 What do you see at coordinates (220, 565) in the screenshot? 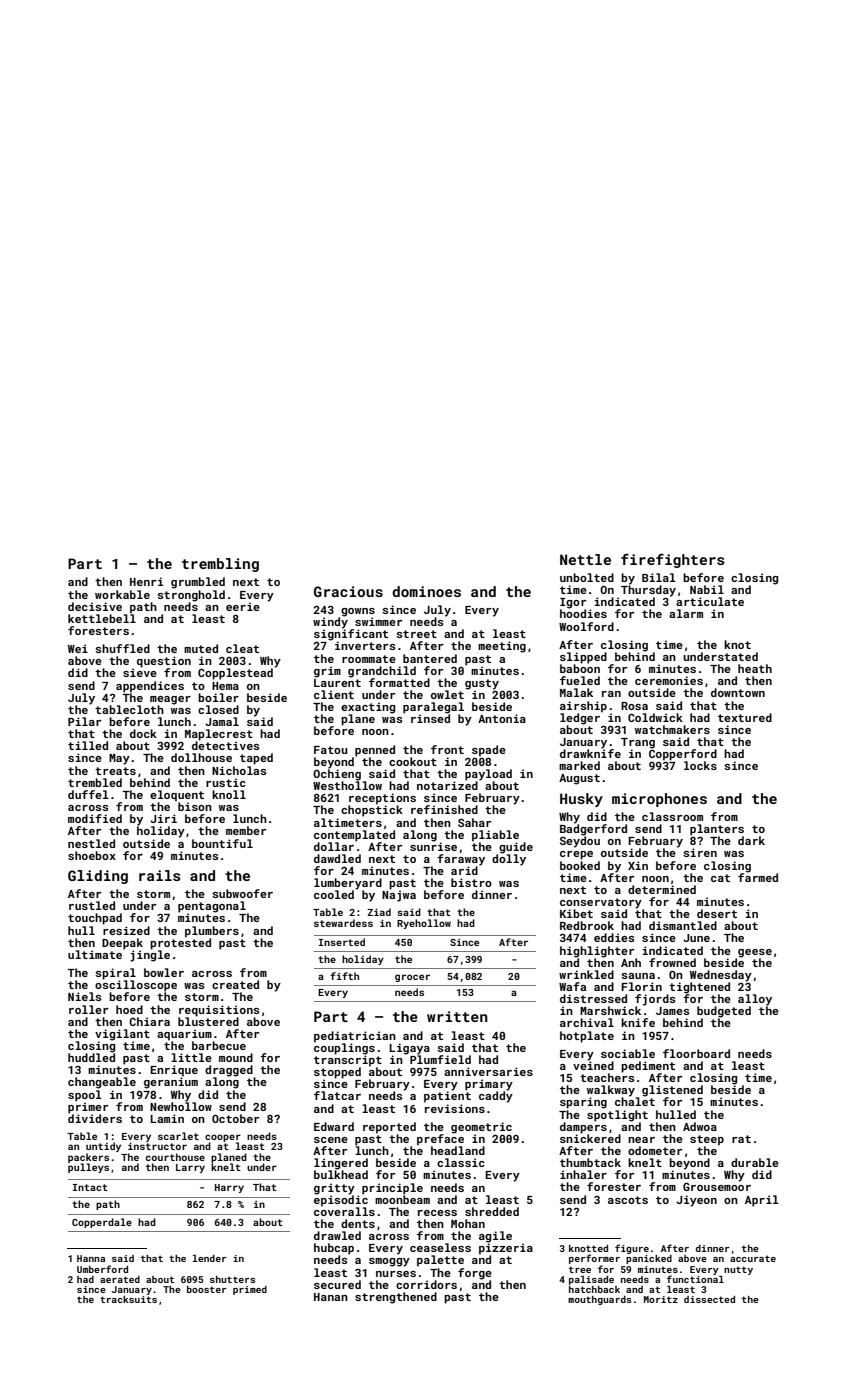
I see `trembling` at bounding box center [220, 565].
